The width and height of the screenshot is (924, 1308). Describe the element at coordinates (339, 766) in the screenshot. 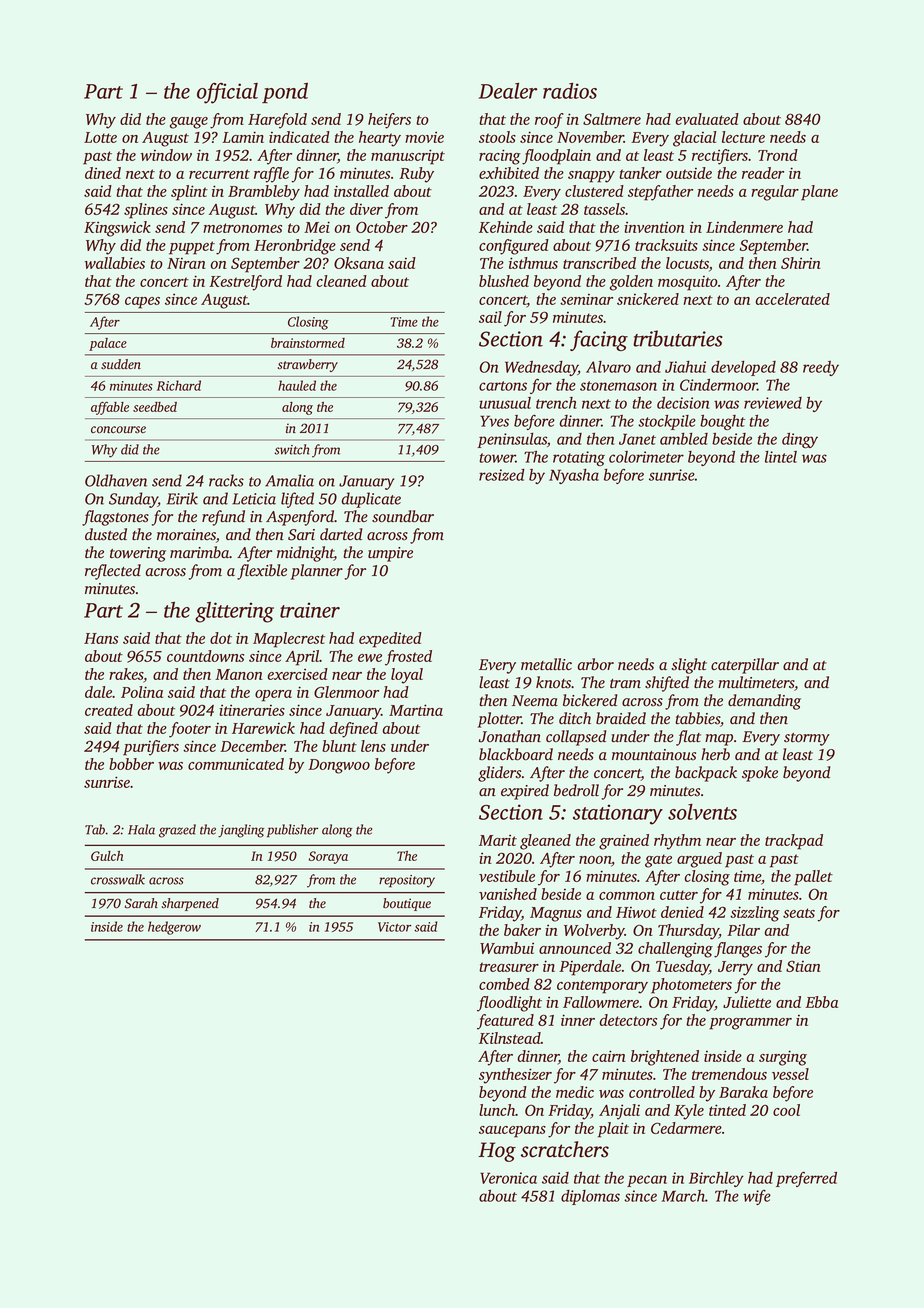

I see `Dongwoo` at that location.
